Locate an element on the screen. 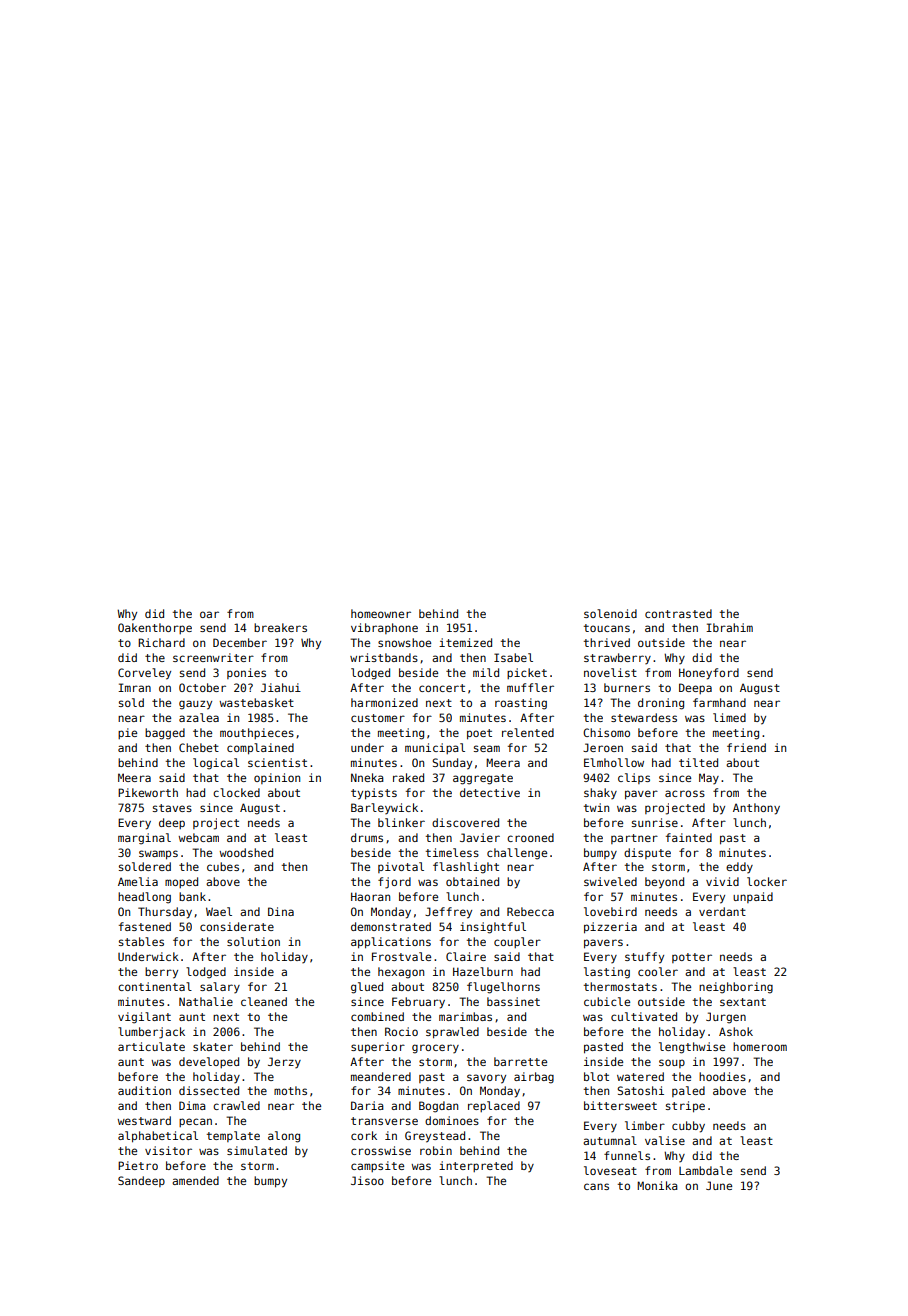  swamps is located at coordinates (158, 855).
